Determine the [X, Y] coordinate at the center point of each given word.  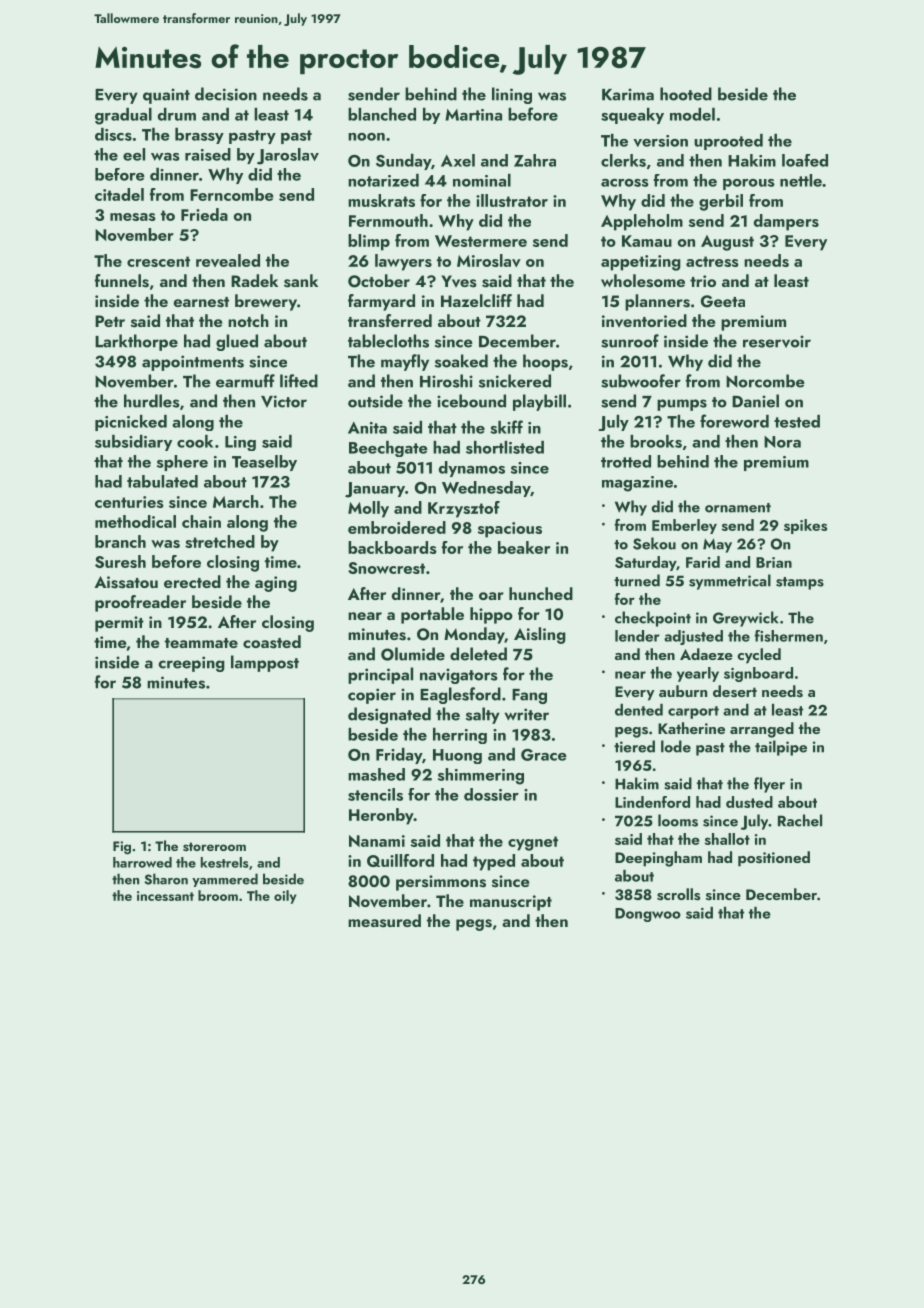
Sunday [403, 162]
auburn [683, 691]
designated [389, 715]
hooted [686, 94]
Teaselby [264, 463]
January [375, 490]
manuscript [511, 903]
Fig [122, 847]
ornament [738, 508]
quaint [166, 96]
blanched [382, 114]
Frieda [204, 214]
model [692, 114]
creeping [191, 664]
